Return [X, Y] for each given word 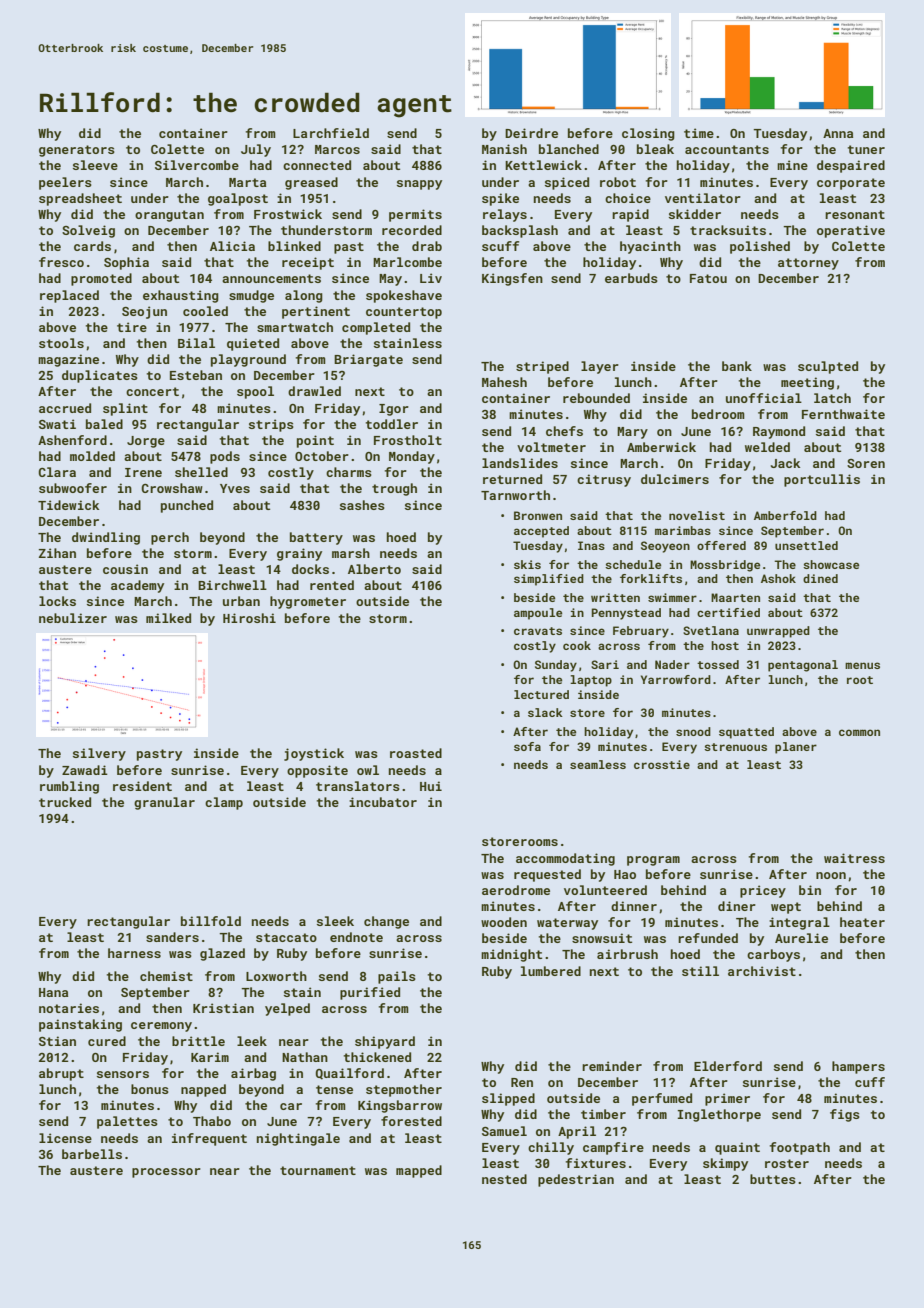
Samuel [504, 1131]
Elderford [728, 1066]
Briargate [368, 360]
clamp [224, 803]
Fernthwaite [843, 414]
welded [767, 447]
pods [225, 457]
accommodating [565, 859]
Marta [247, 182]
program [653, 861]
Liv [431, 278]
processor [166, 1173]
